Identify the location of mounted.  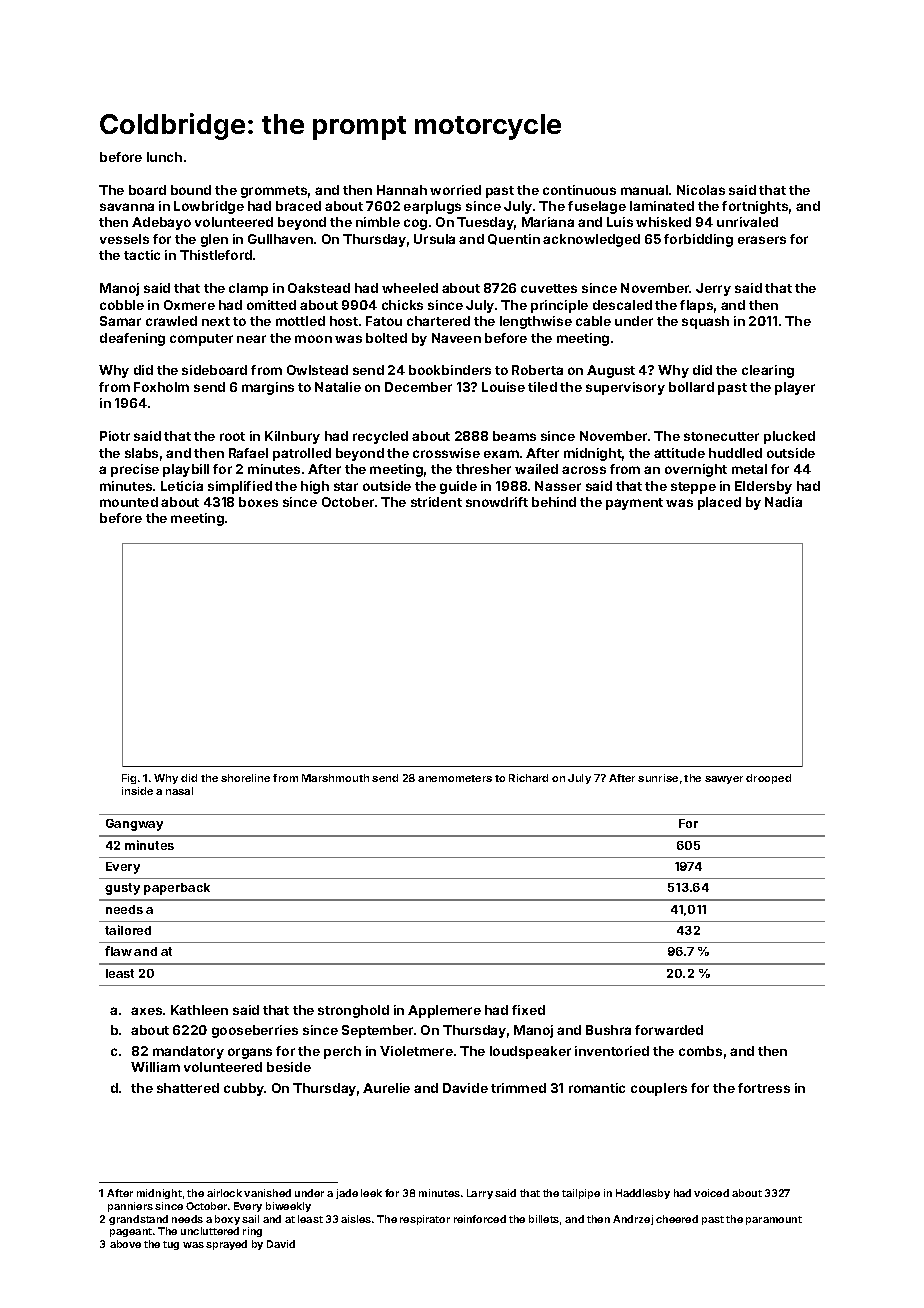
(129, 502).
